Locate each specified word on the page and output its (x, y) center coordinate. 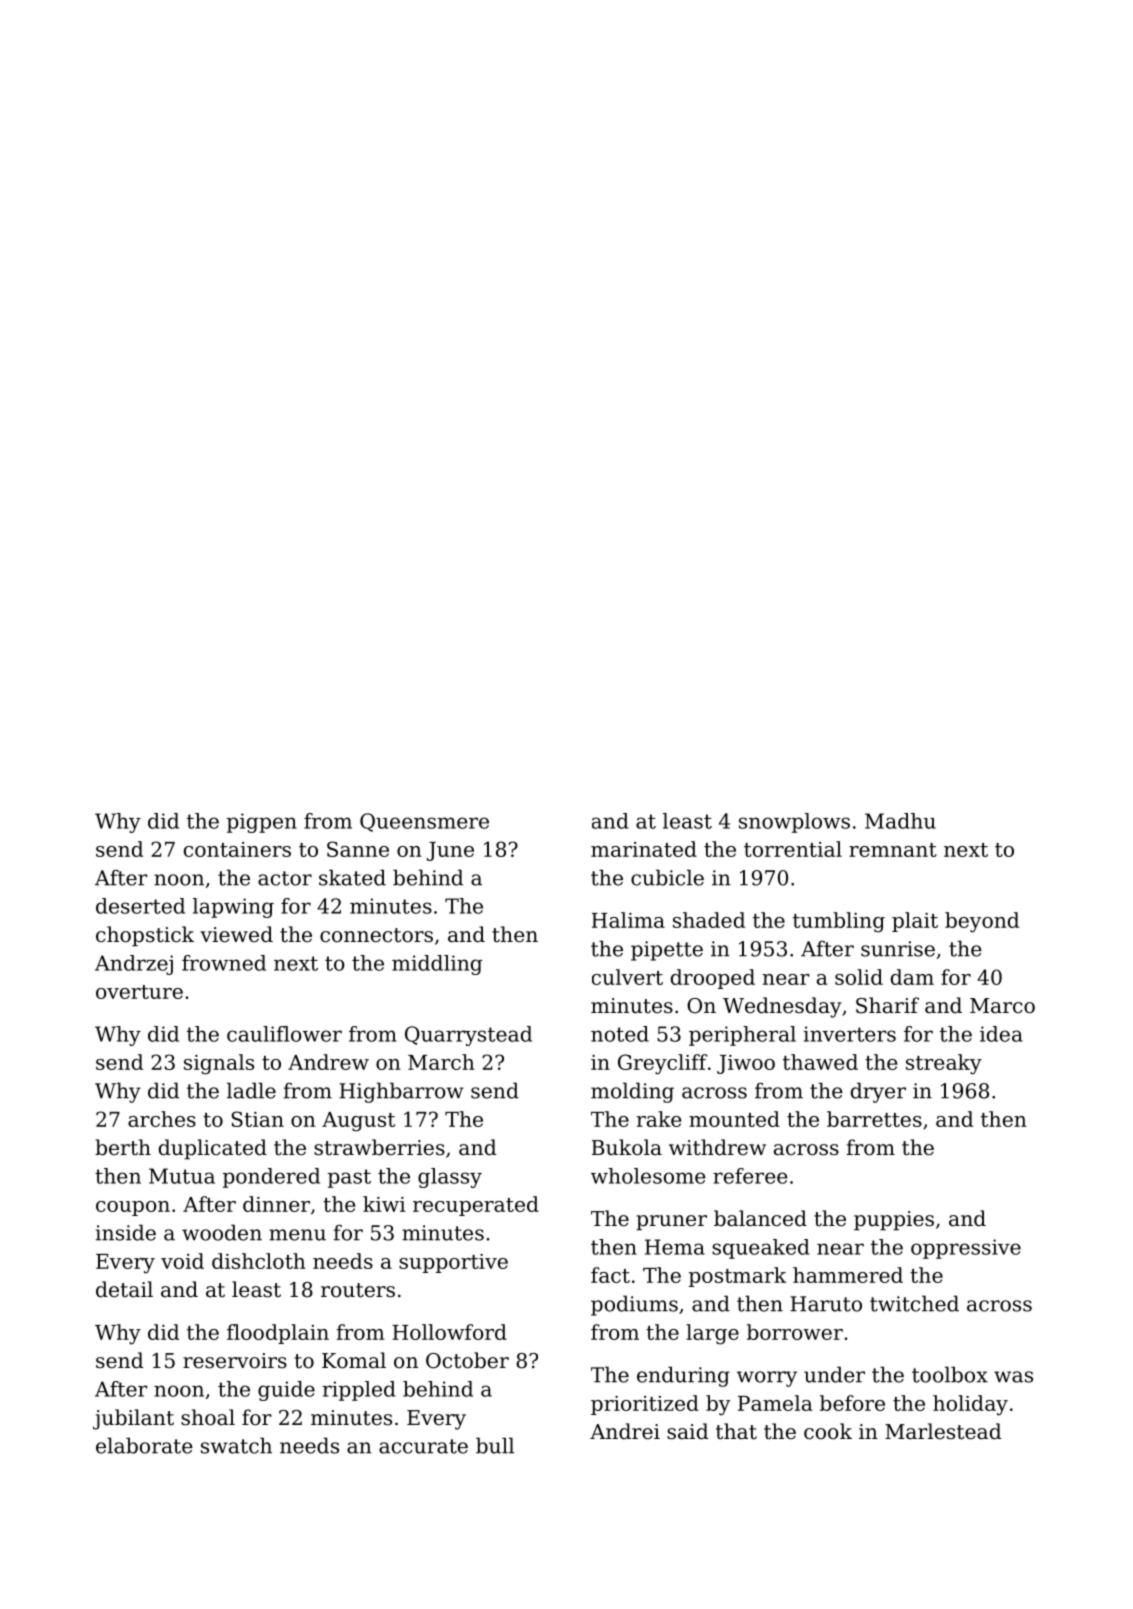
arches (162, 1119)
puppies (894, 1221)
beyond (982, 922)
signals (219, 1064)
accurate (423, 1446)
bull (495, 1445)
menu (297, 1235)
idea (1001, 1034)
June (450, 851)
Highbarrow (401, 1092)
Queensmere (424, 822)
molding (632, 1092)
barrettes (874, 1119)
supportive (453, 1263)
